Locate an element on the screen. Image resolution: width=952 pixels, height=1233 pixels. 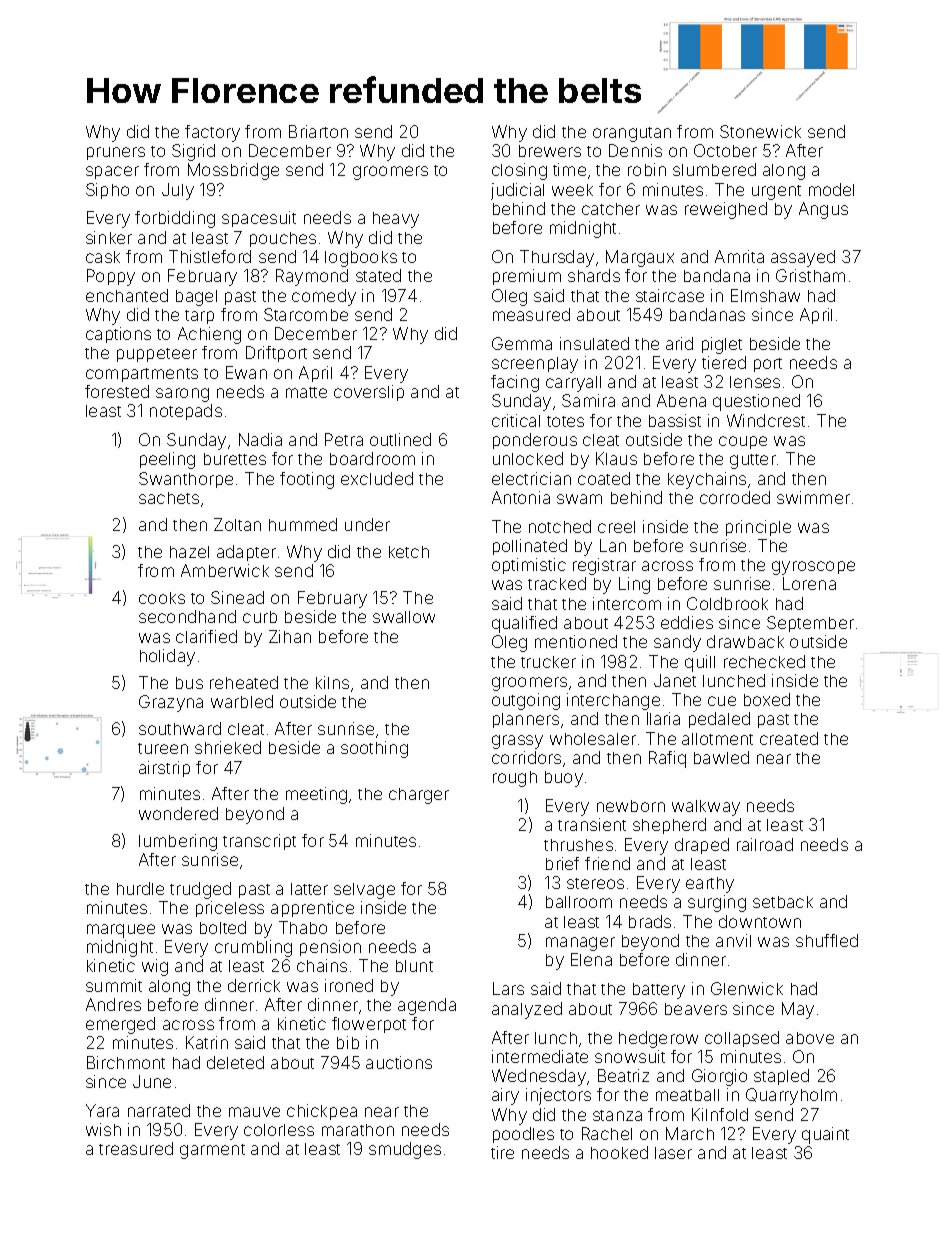
factory is located at coordinates (212, 133).
